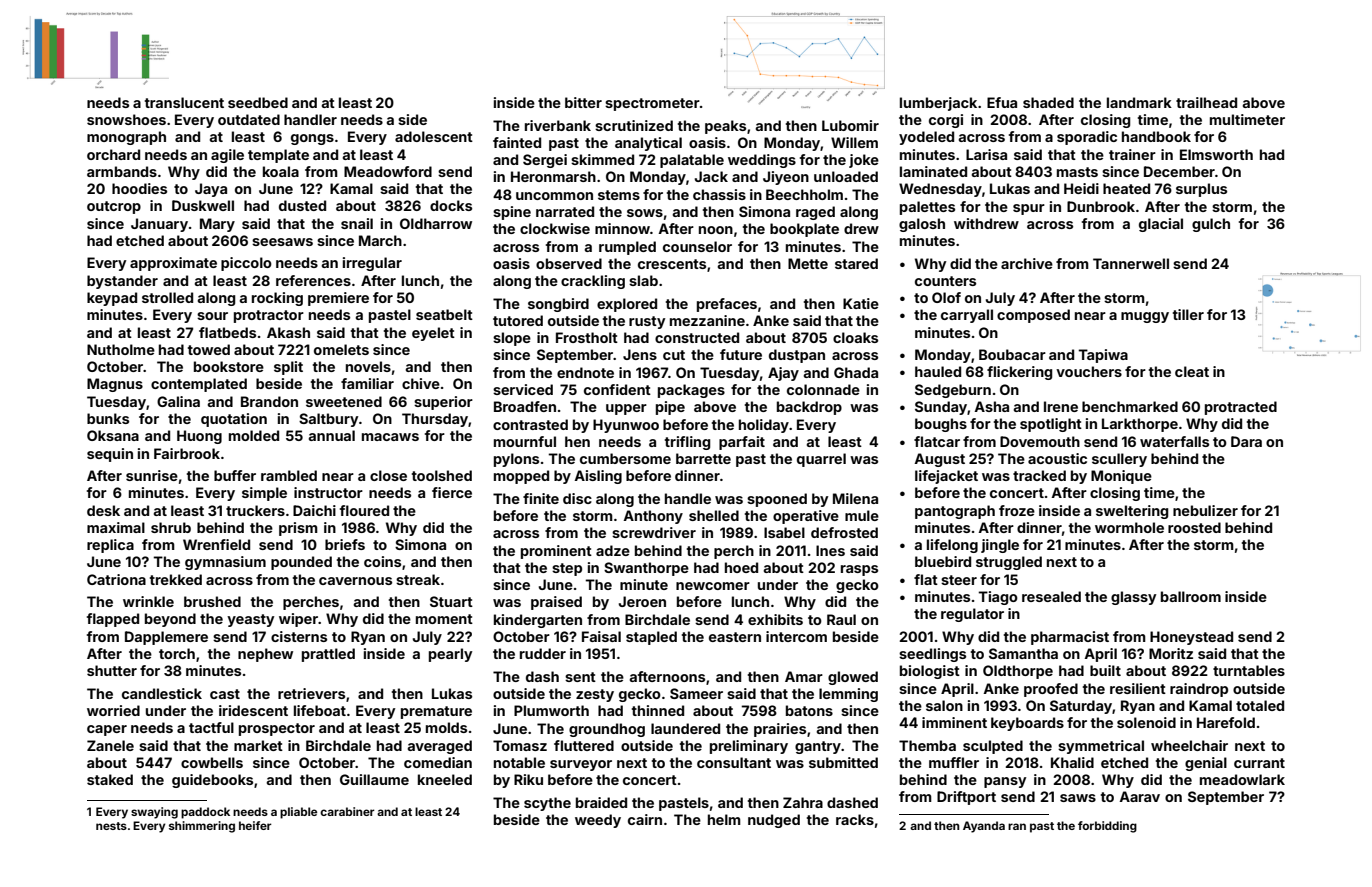  What do you see at coordinates (652, 104) in the screenshot?
I see `spectrometer` at bounding box center [652, 104].
